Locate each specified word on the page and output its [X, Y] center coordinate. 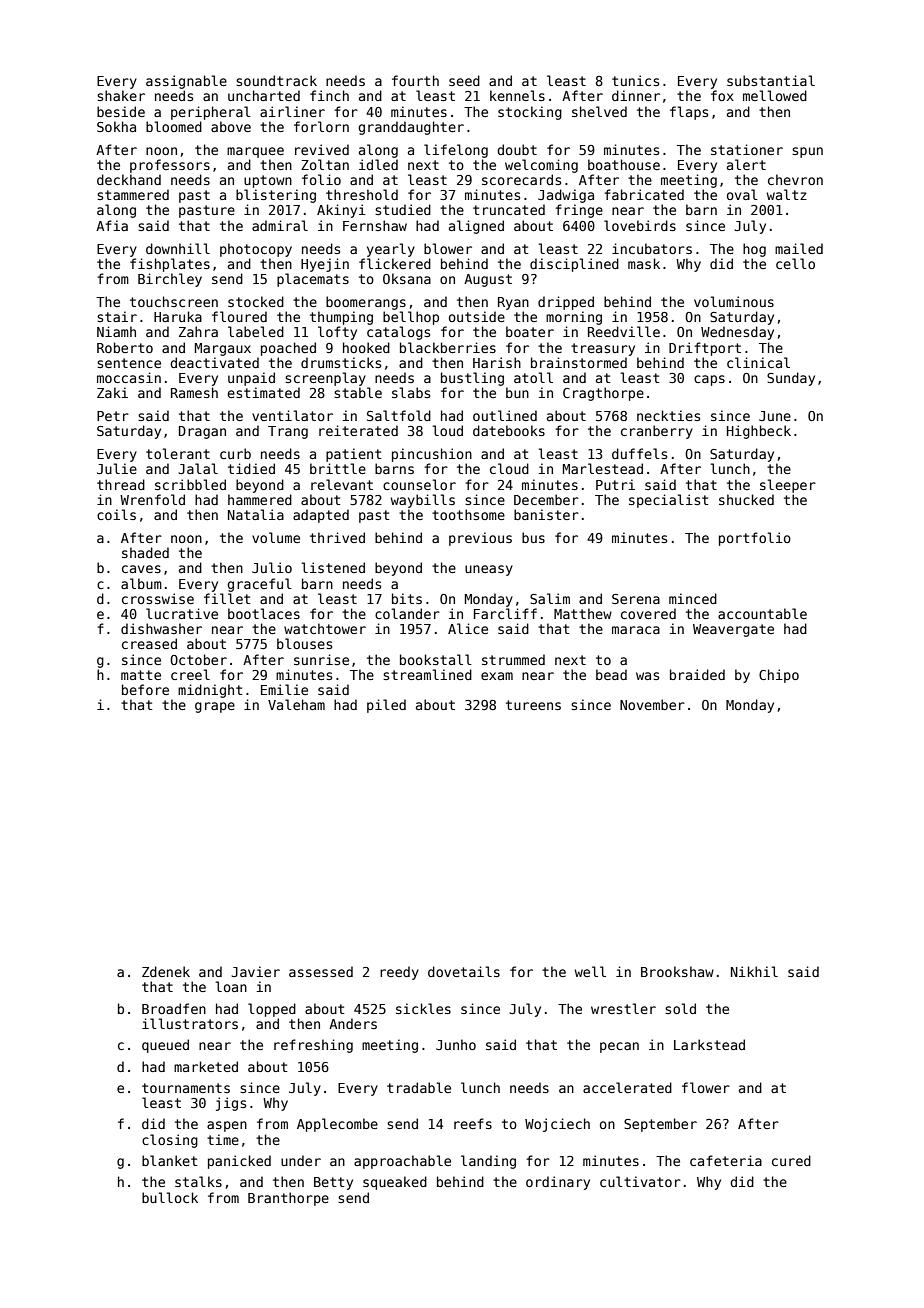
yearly [391, 250]
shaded [145, 552]
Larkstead [709, 1044]
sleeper [788, 486]
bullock [170, 1197]
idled [378, 164]
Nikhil [754, 971]
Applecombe [337, 1125]
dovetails [464, 971]
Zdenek [166, 971]
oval [742, 194]
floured [239, 316]
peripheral [211, 113]
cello [795, 263]
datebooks [509, 430]
